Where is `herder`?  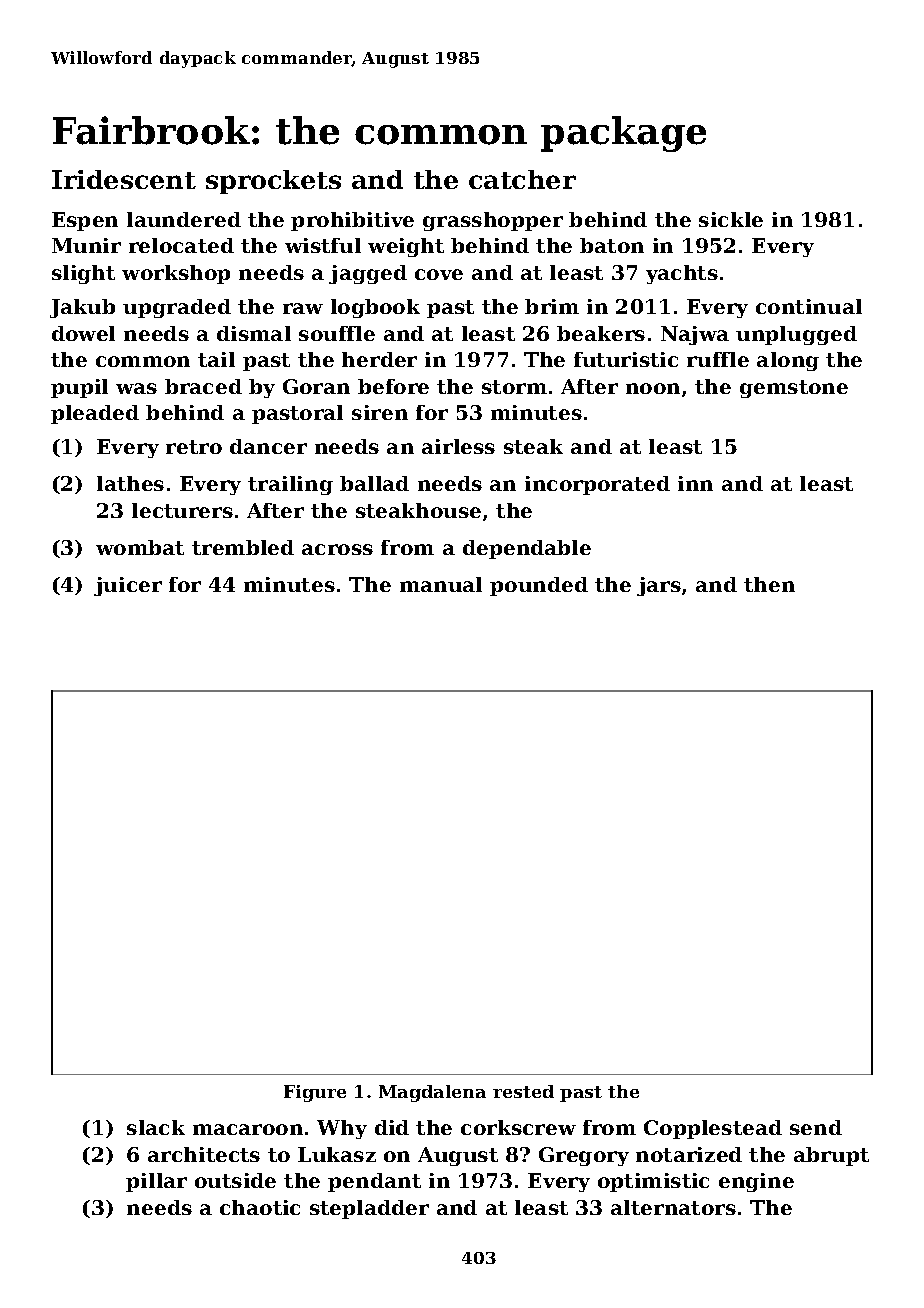
herder is located at coordinates (379, 359).
